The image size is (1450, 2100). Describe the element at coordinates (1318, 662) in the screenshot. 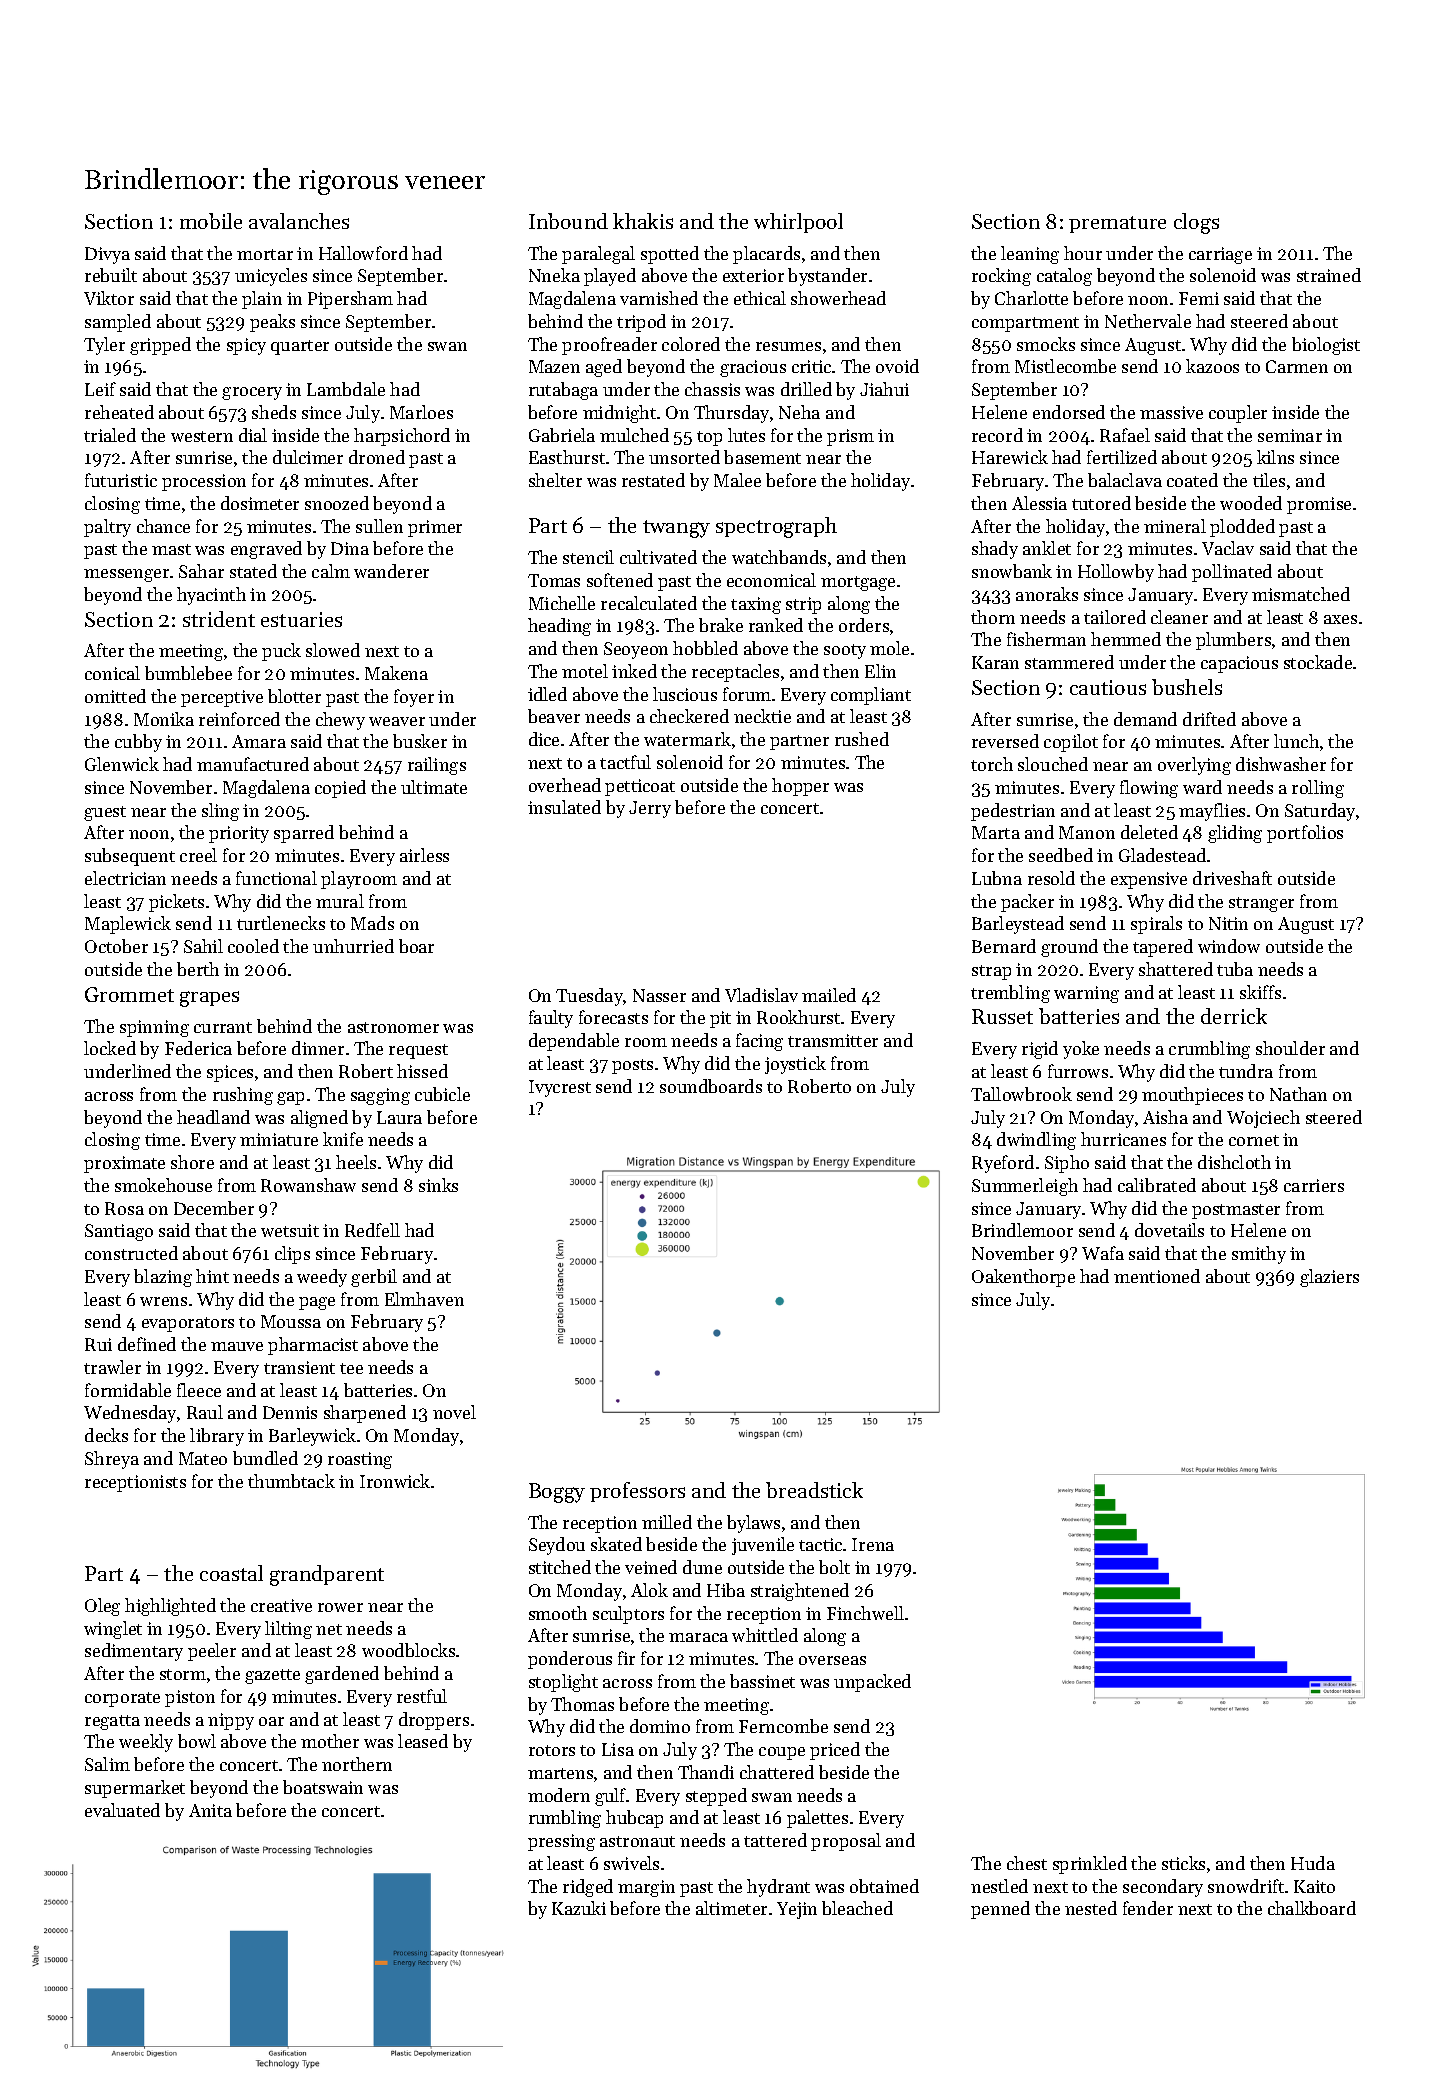

I see `stockade` at that location.
